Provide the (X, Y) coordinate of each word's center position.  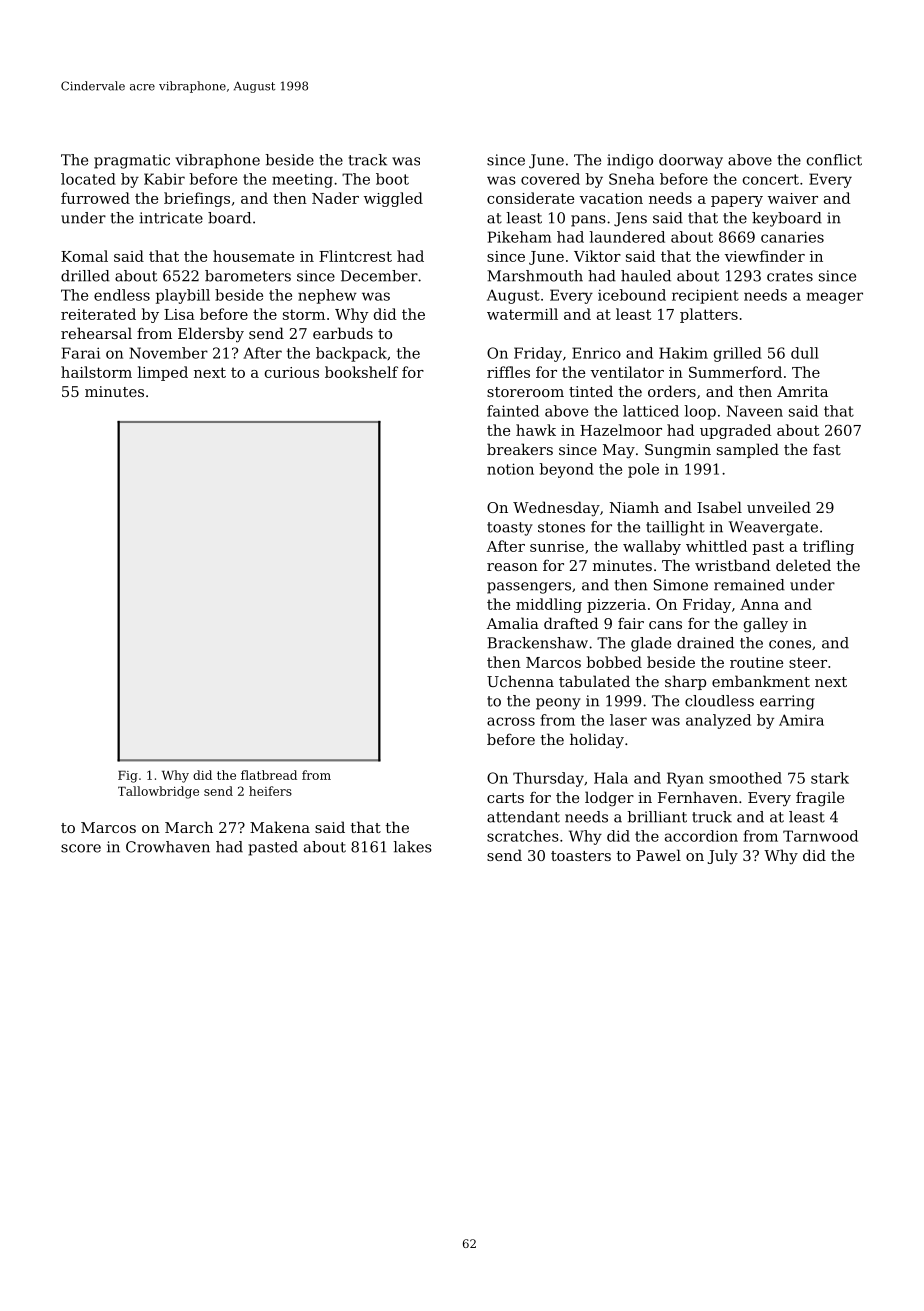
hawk (536, 430)
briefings (197, 199)
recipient (705, 296)
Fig (128, 777)
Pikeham (519, 237)
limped (163, 373)
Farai (81, 353)
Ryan (685, 779)
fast (827, 449)
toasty (510, 529)
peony (558, 704)
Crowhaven (168, 847)
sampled (748, 450)
